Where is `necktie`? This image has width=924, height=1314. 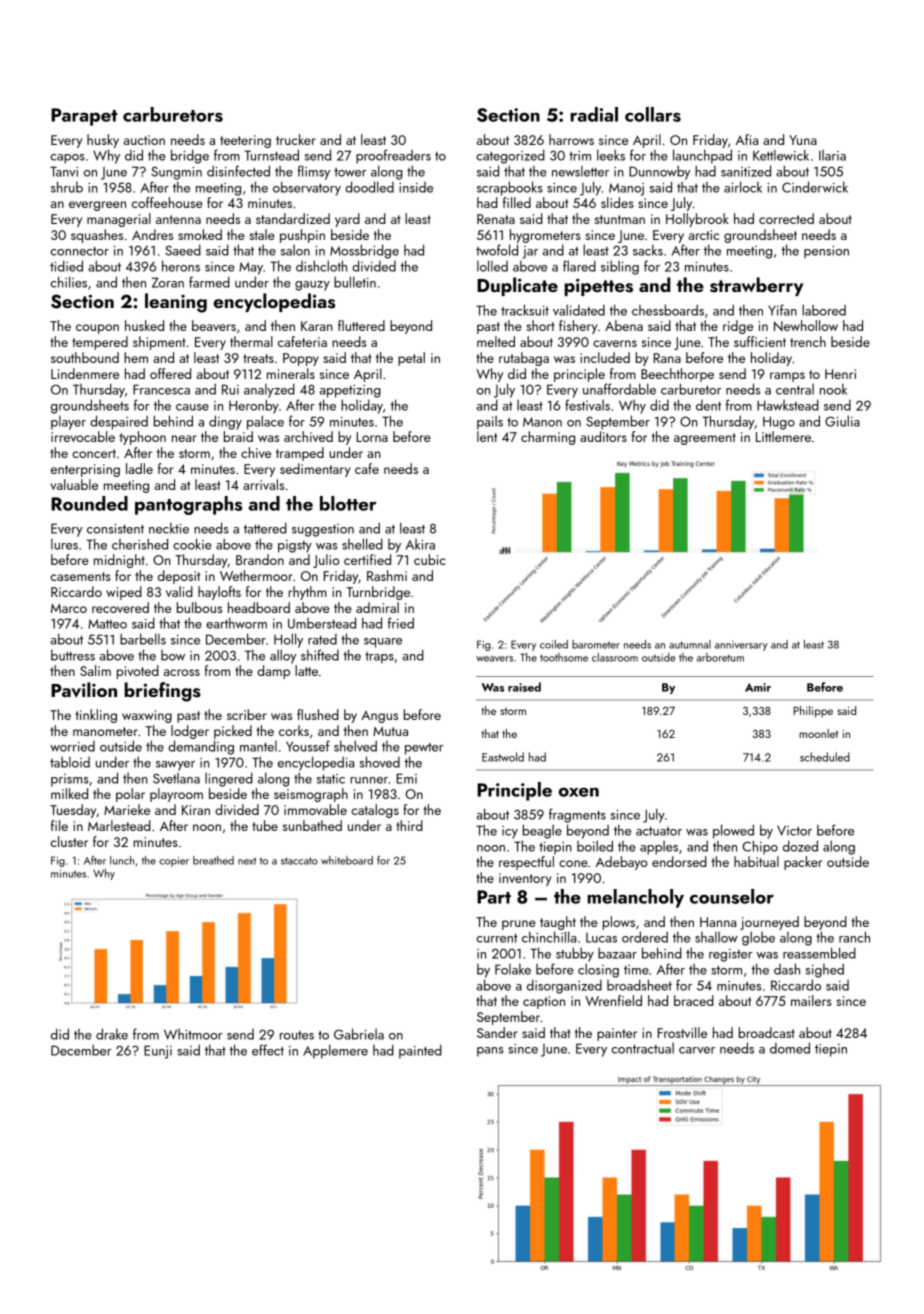
necktie is located at coordinates (169, 528).
